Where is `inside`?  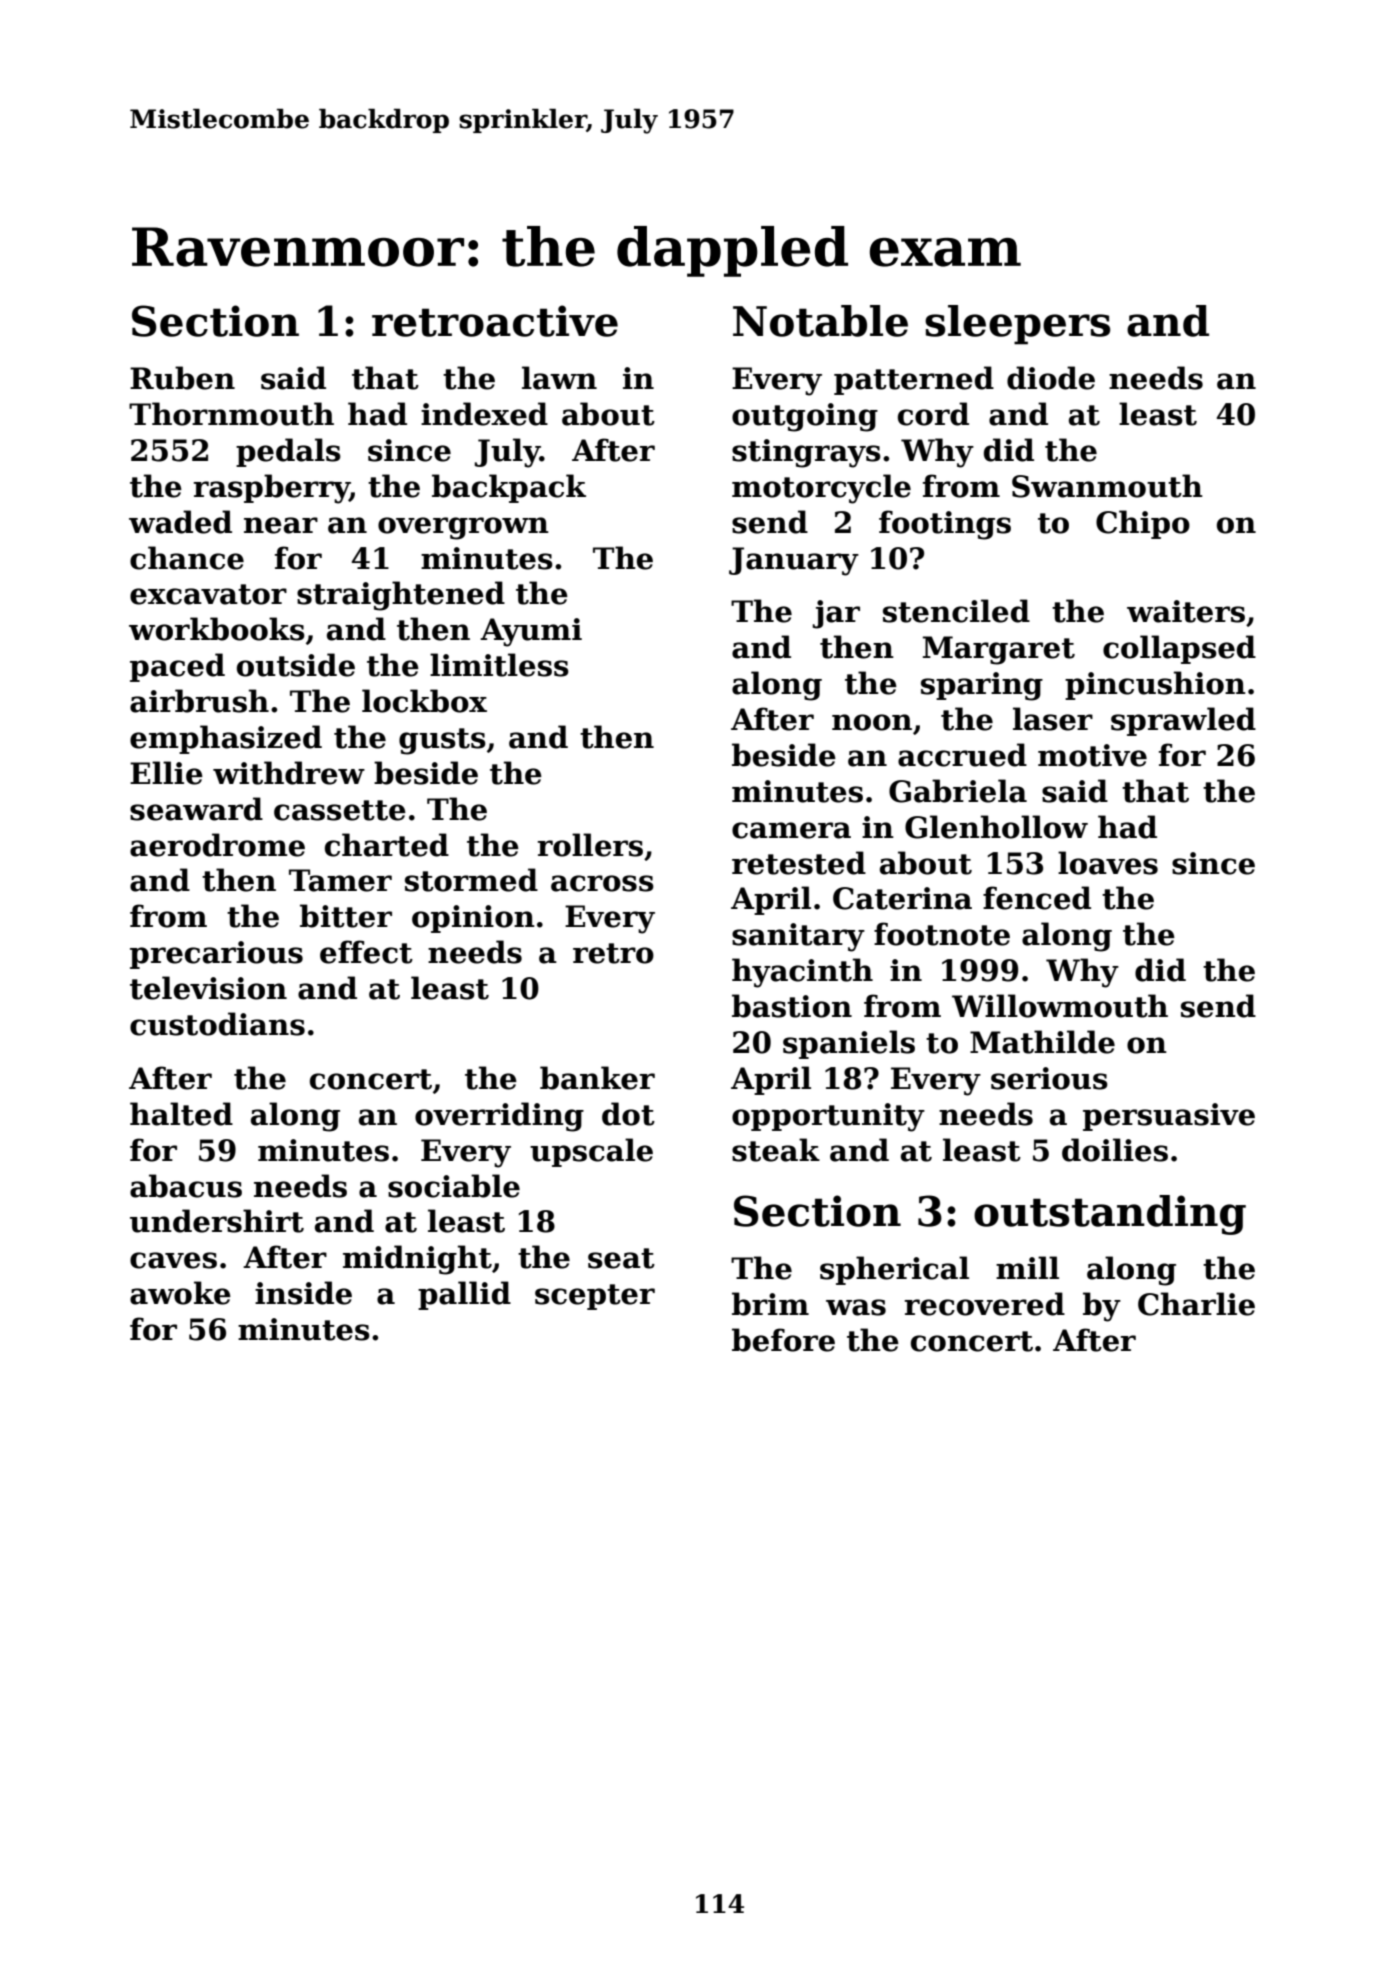
inside is located at coordinates (303, 1293).
